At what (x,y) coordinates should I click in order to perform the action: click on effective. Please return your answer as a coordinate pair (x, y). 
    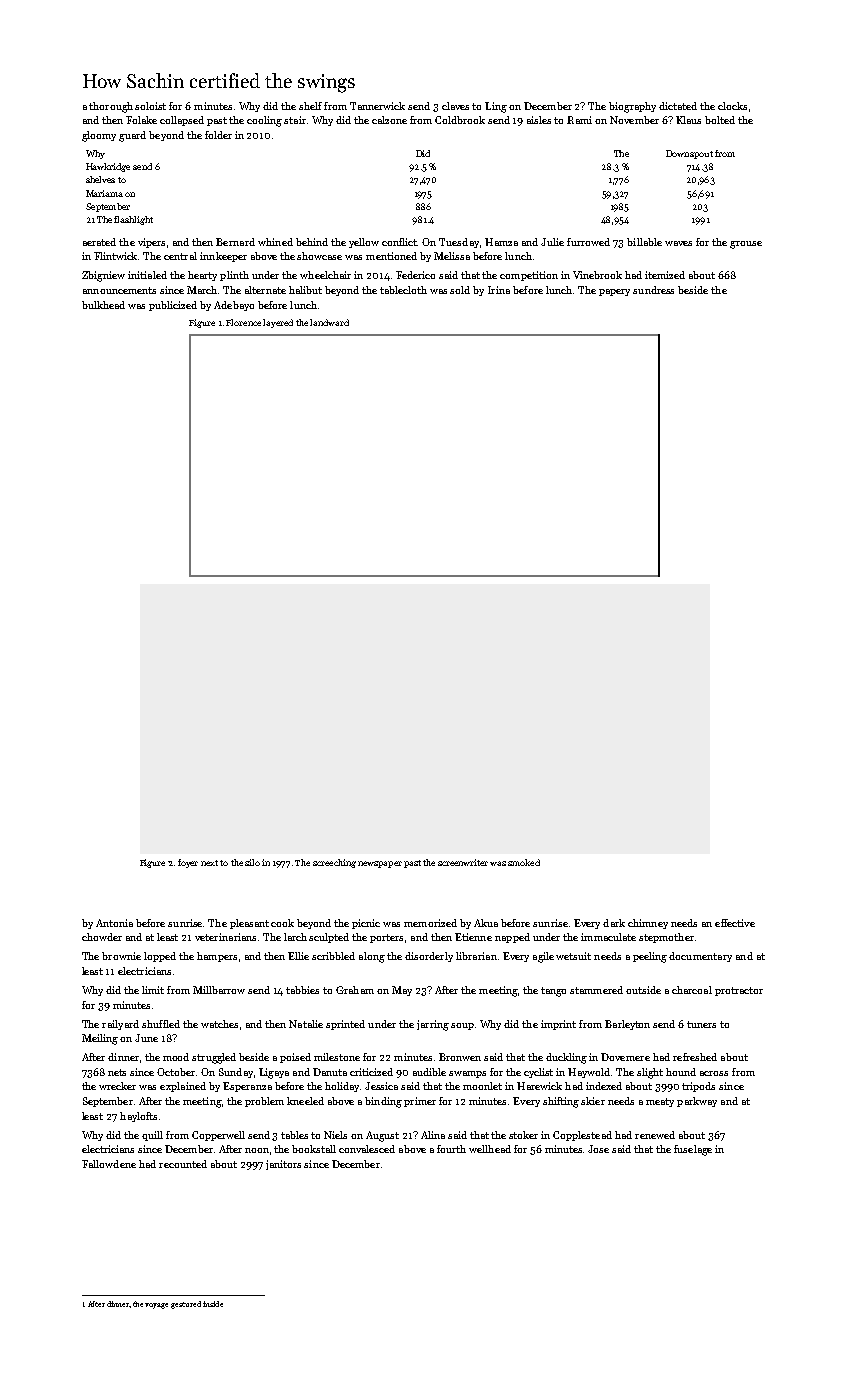
    Looking at the image, I should click on (735, 923).
